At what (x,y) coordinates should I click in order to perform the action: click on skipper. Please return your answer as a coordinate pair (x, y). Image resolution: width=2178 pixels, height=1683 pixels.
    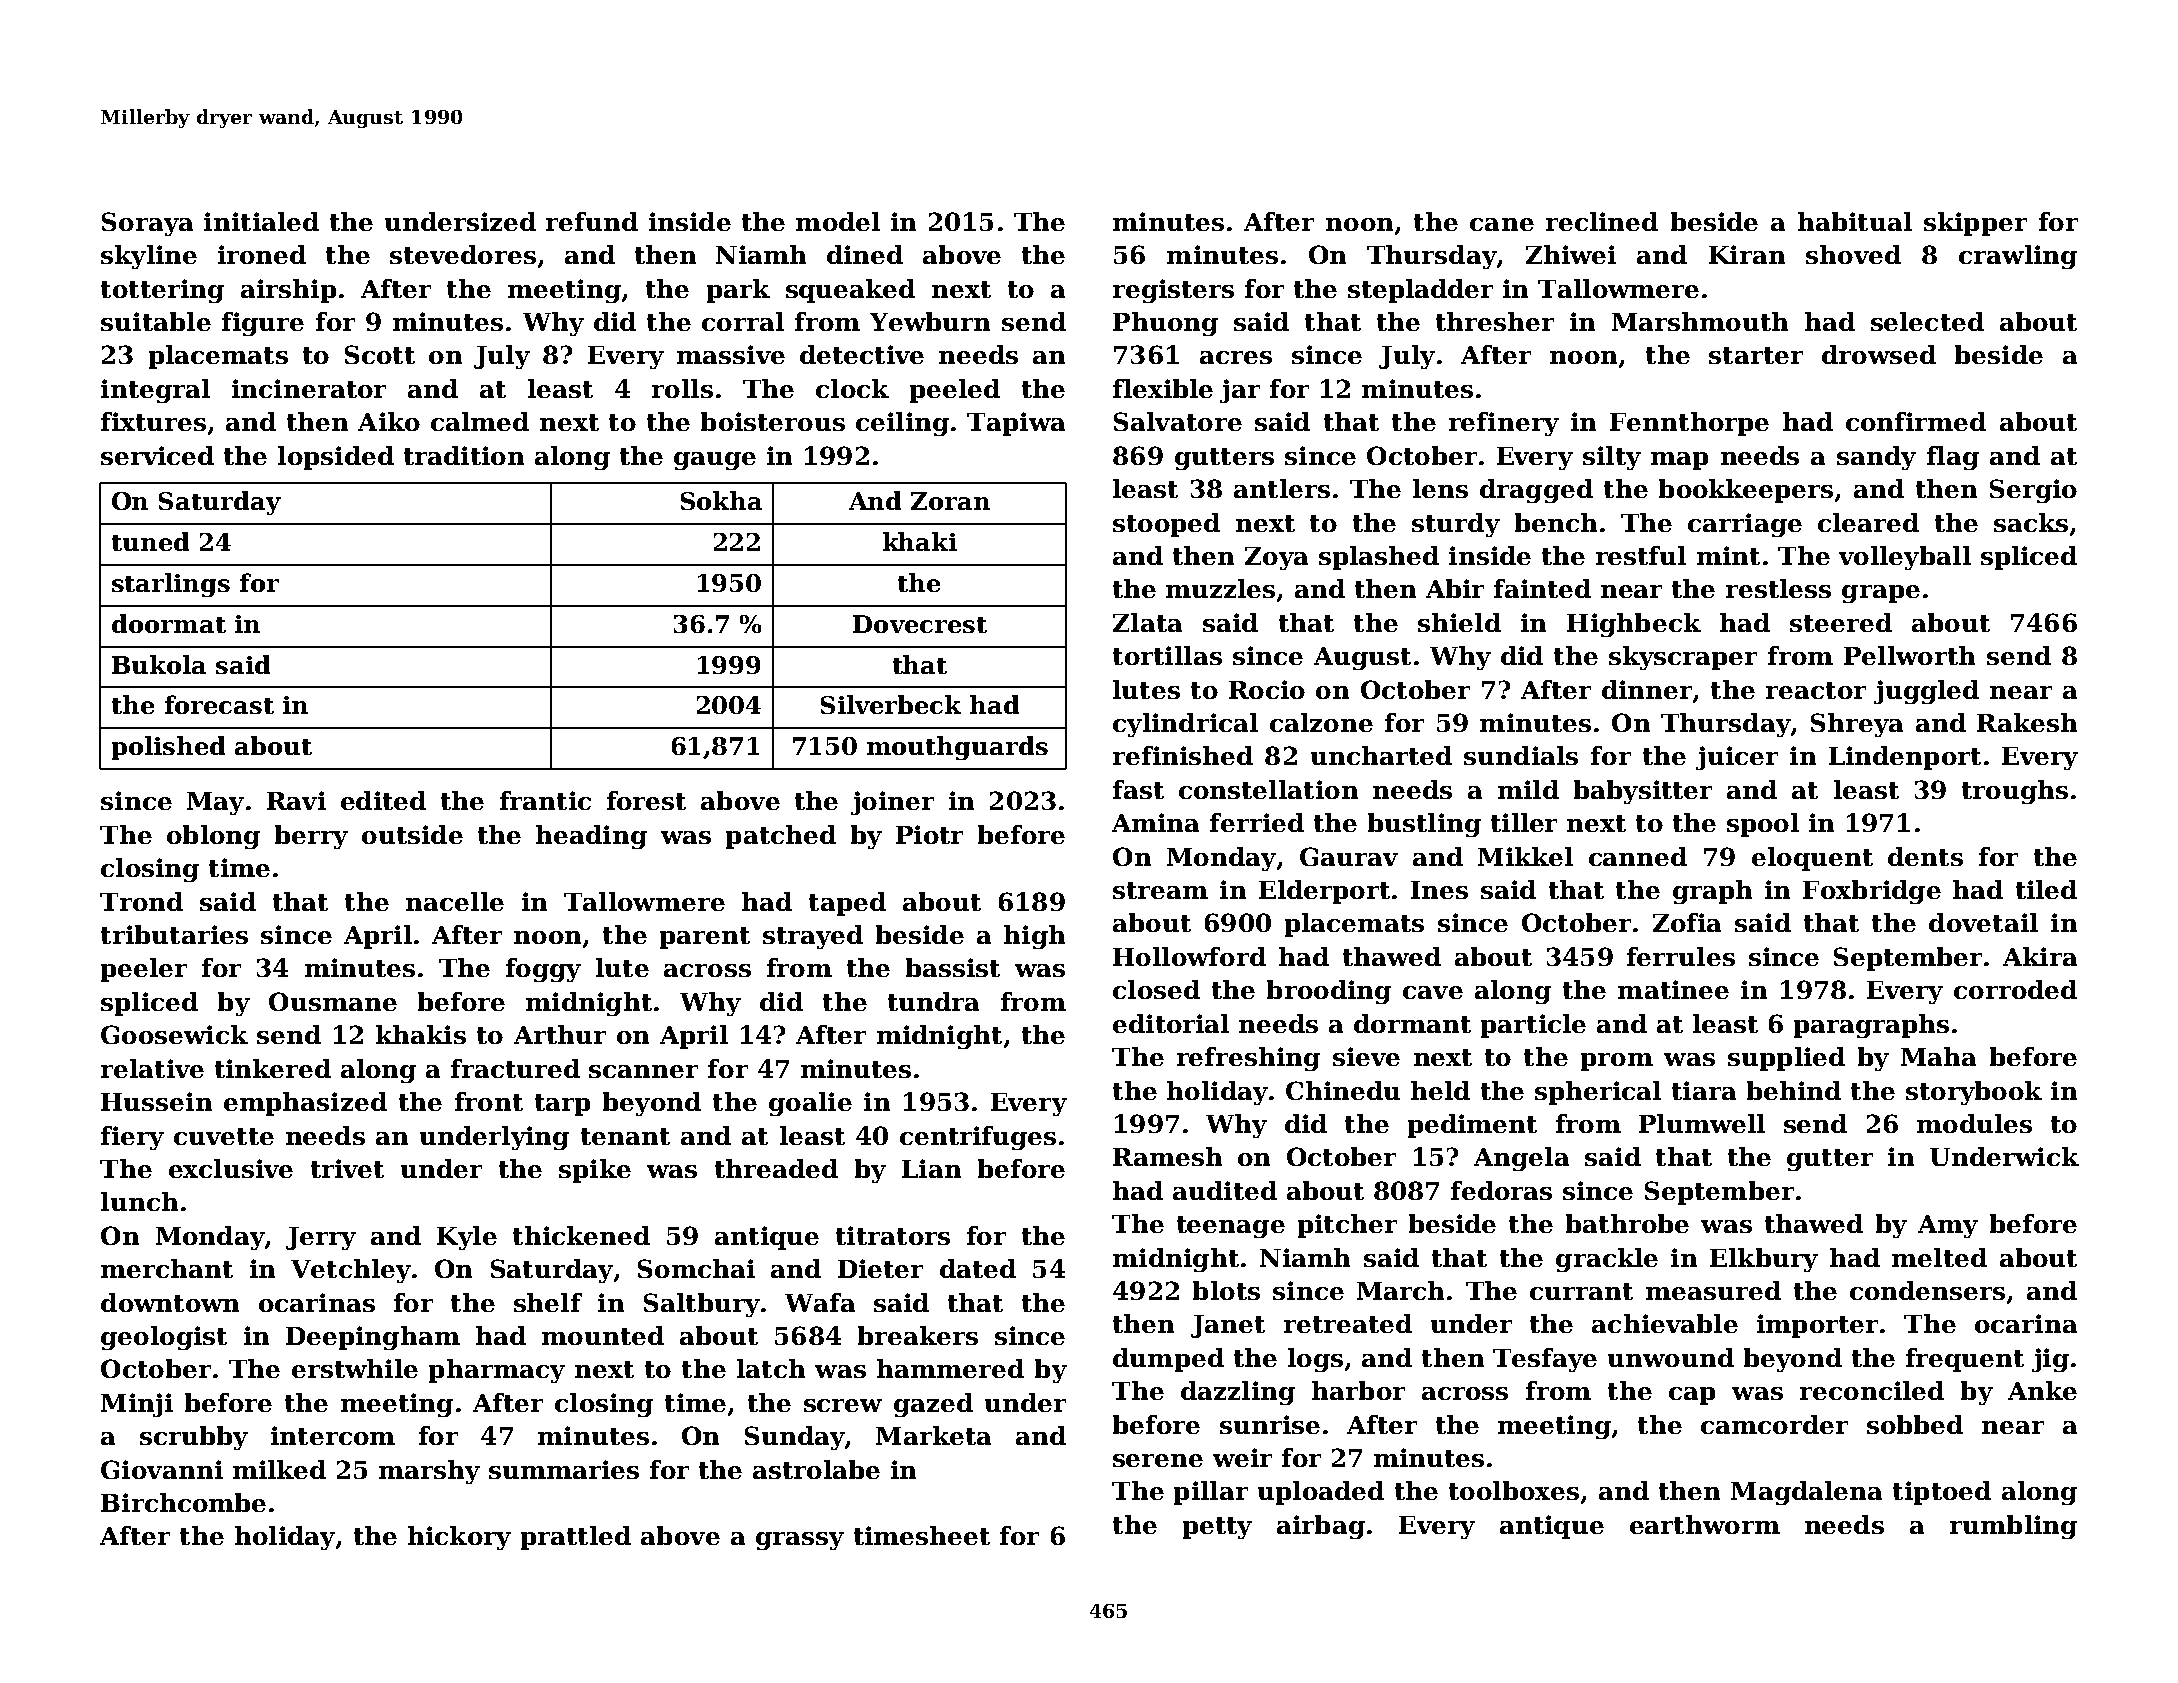
    Looking at the image, I should click on (1975, 224).
